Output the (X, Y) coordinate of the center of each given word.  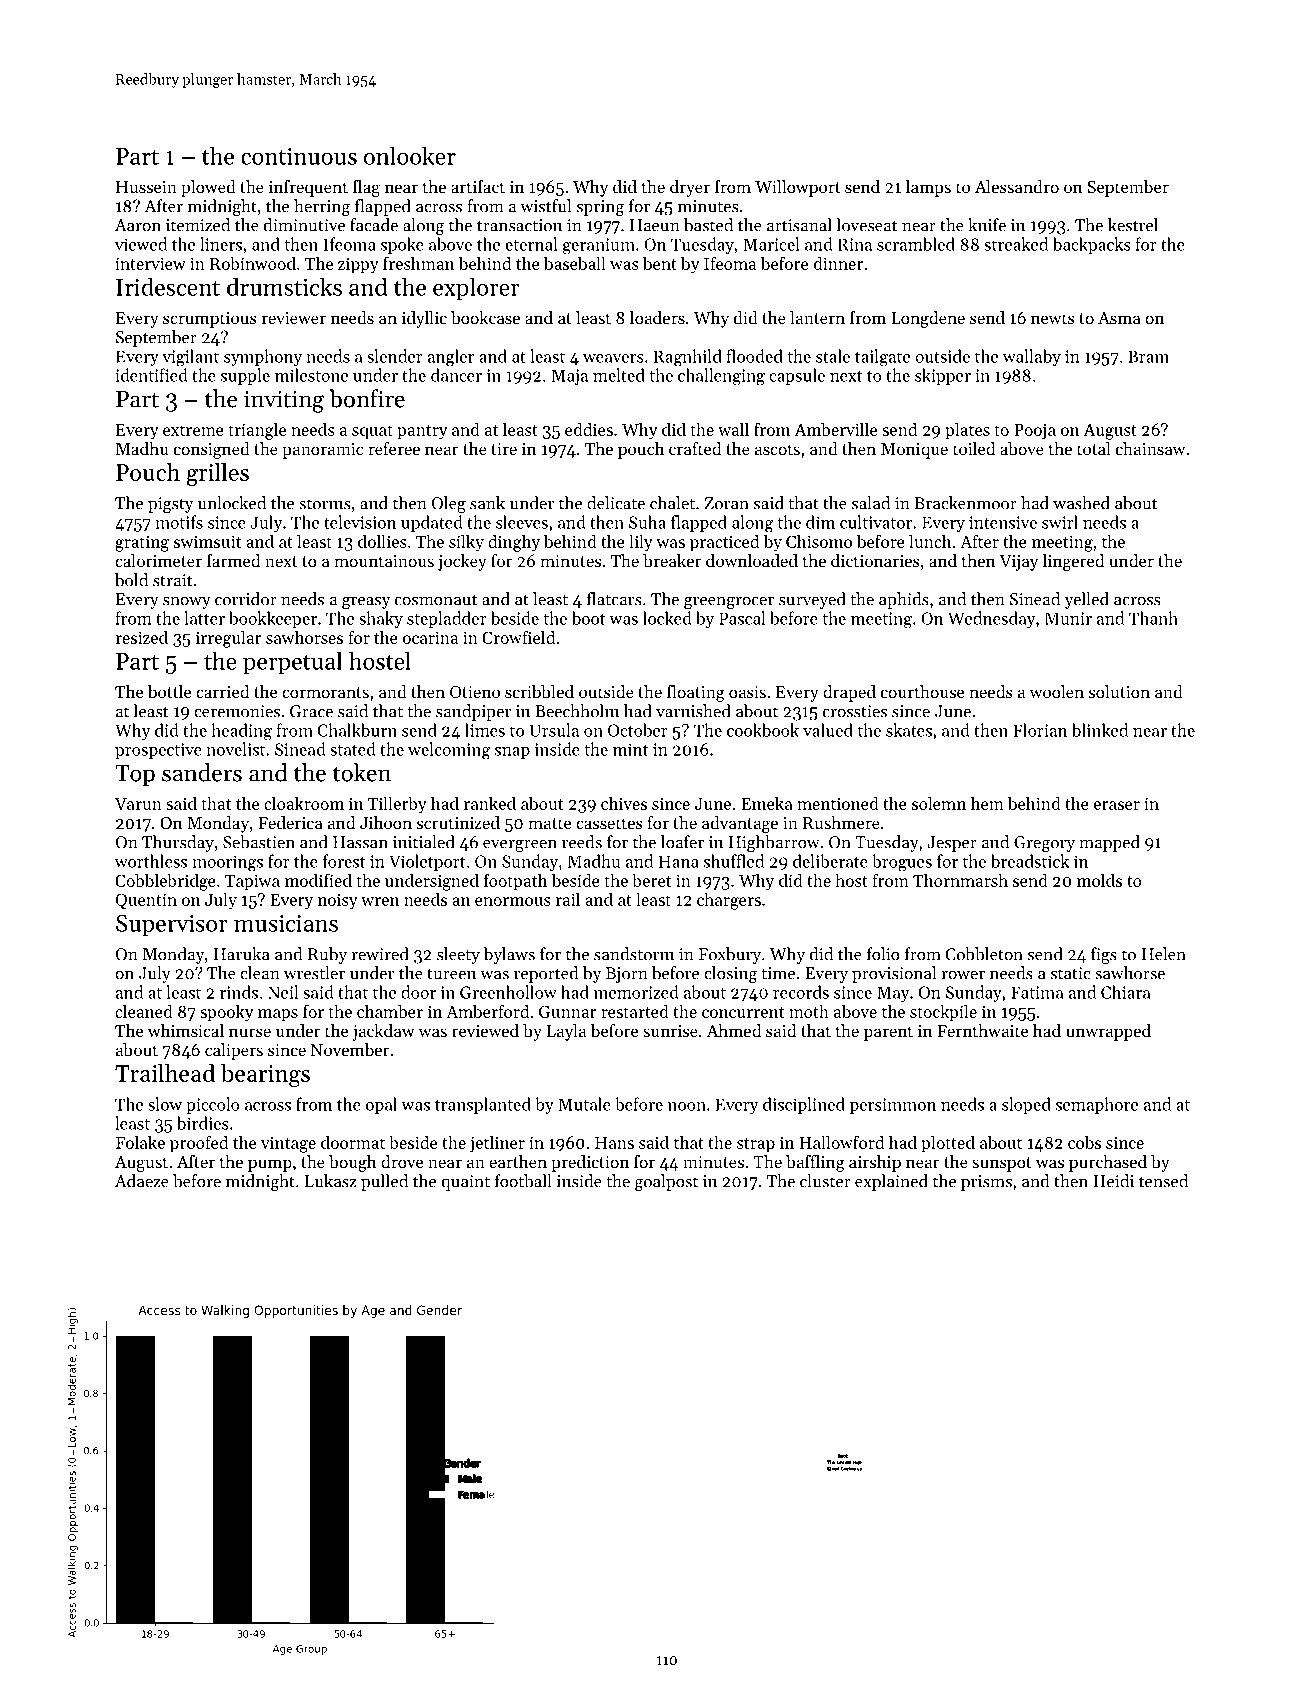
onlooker (410, 155)
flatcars (614, 599)
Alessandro (1017, 186)
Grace (311, 711)
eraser (1117, 805)
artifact (478, 186)
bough (353, 1163)
